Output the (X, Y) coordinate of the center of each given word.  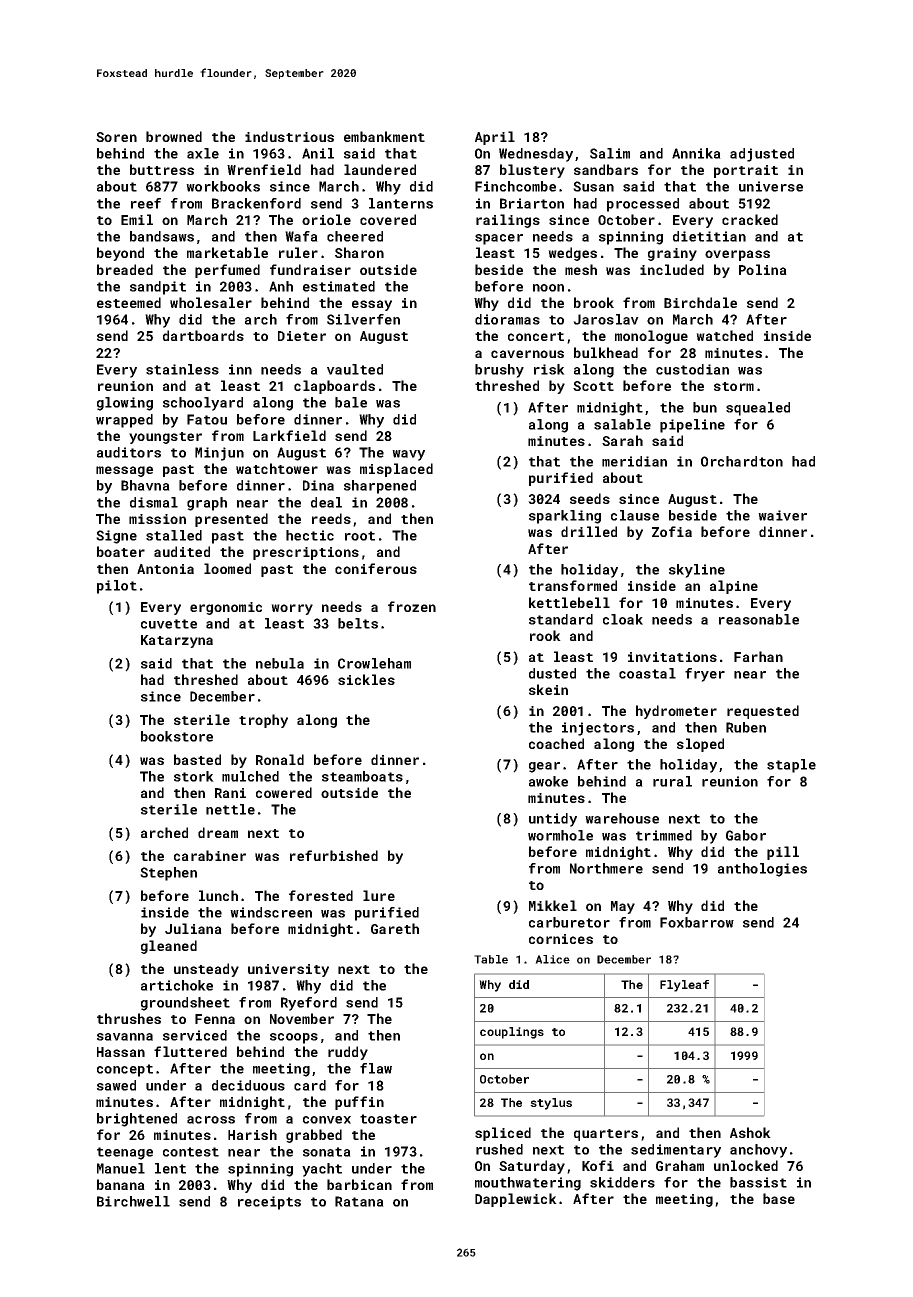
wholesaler (211, 302)
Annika (696, 153)
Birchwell (133, 1201)
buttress (162, 169)
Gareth (395, 928)
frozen (412, 606)
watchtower (277, 468)
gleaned (169, 947)
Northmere (606, 868)
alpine (734, 587)
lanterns (401, 203)
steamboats (362, 776)
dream (218, 832)
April (495, 138)
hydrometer (676, 712)
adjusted (762, 155)
